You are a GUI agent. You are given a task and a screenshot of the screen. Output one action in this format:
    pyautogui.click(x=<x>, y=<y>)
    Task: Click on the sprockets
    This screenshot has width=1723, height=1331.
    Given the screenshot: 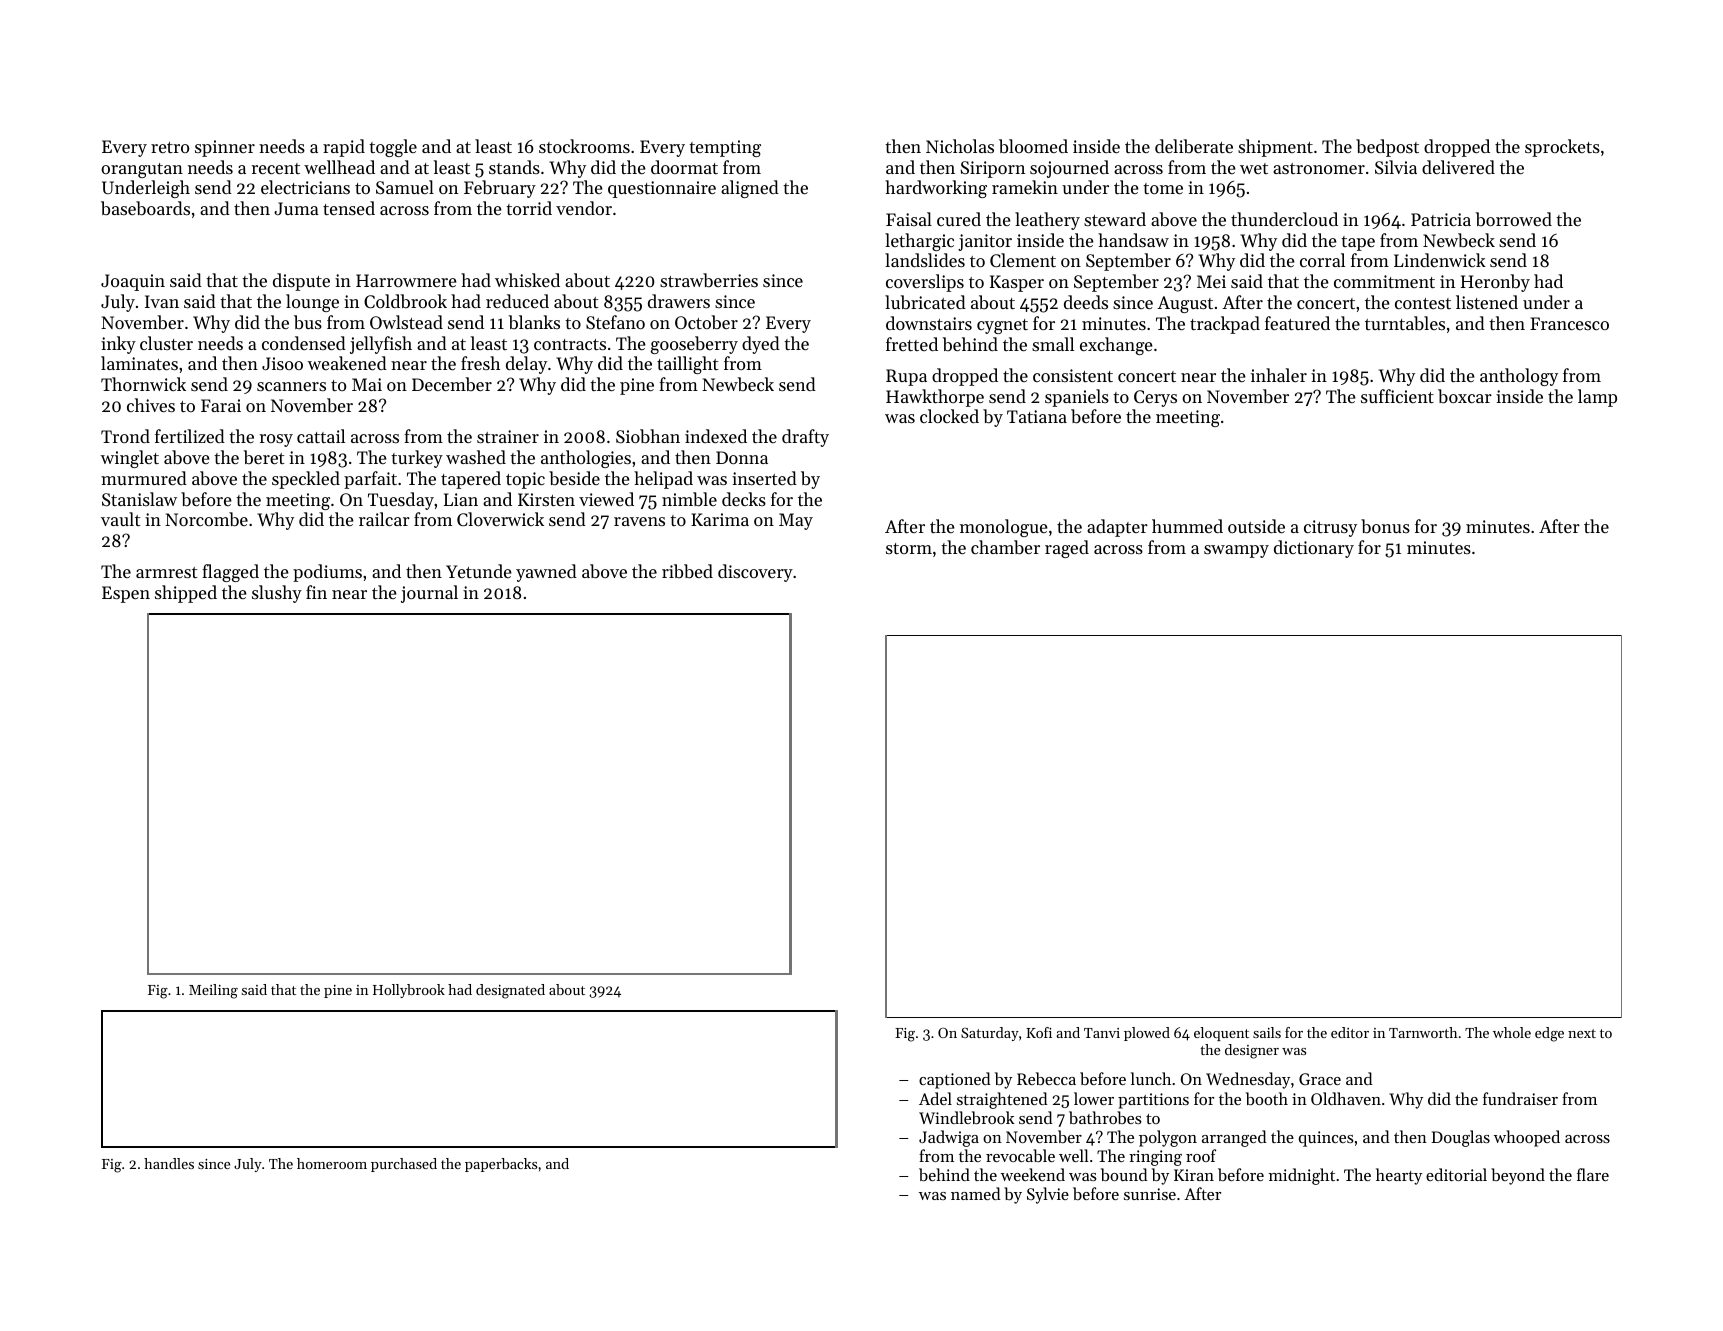 What is the action you would take?
    pyautogui.click(x=1562, y=148)
